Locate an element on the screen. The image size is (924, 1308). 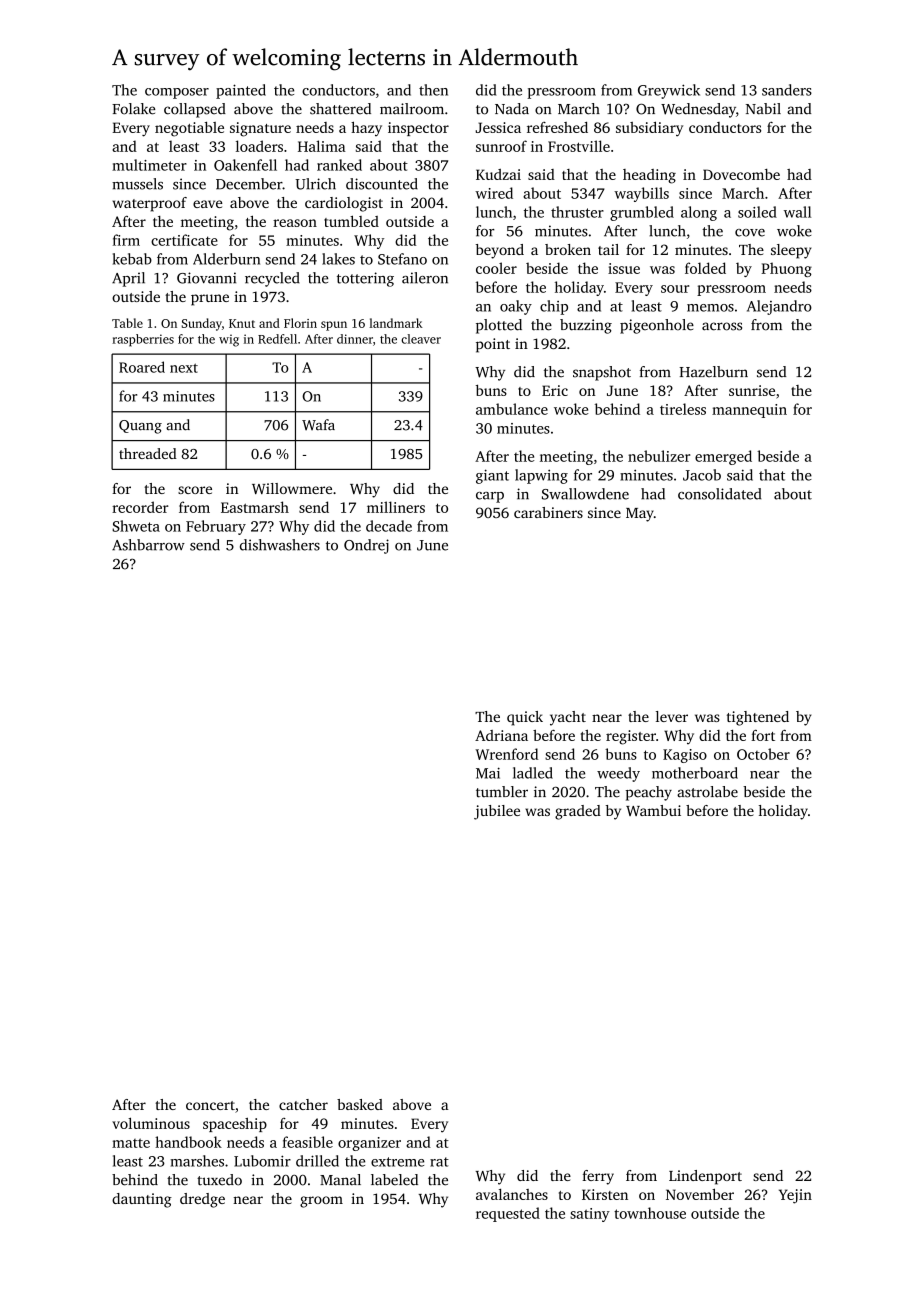
jubilee is located at coordinates (497, 812).
